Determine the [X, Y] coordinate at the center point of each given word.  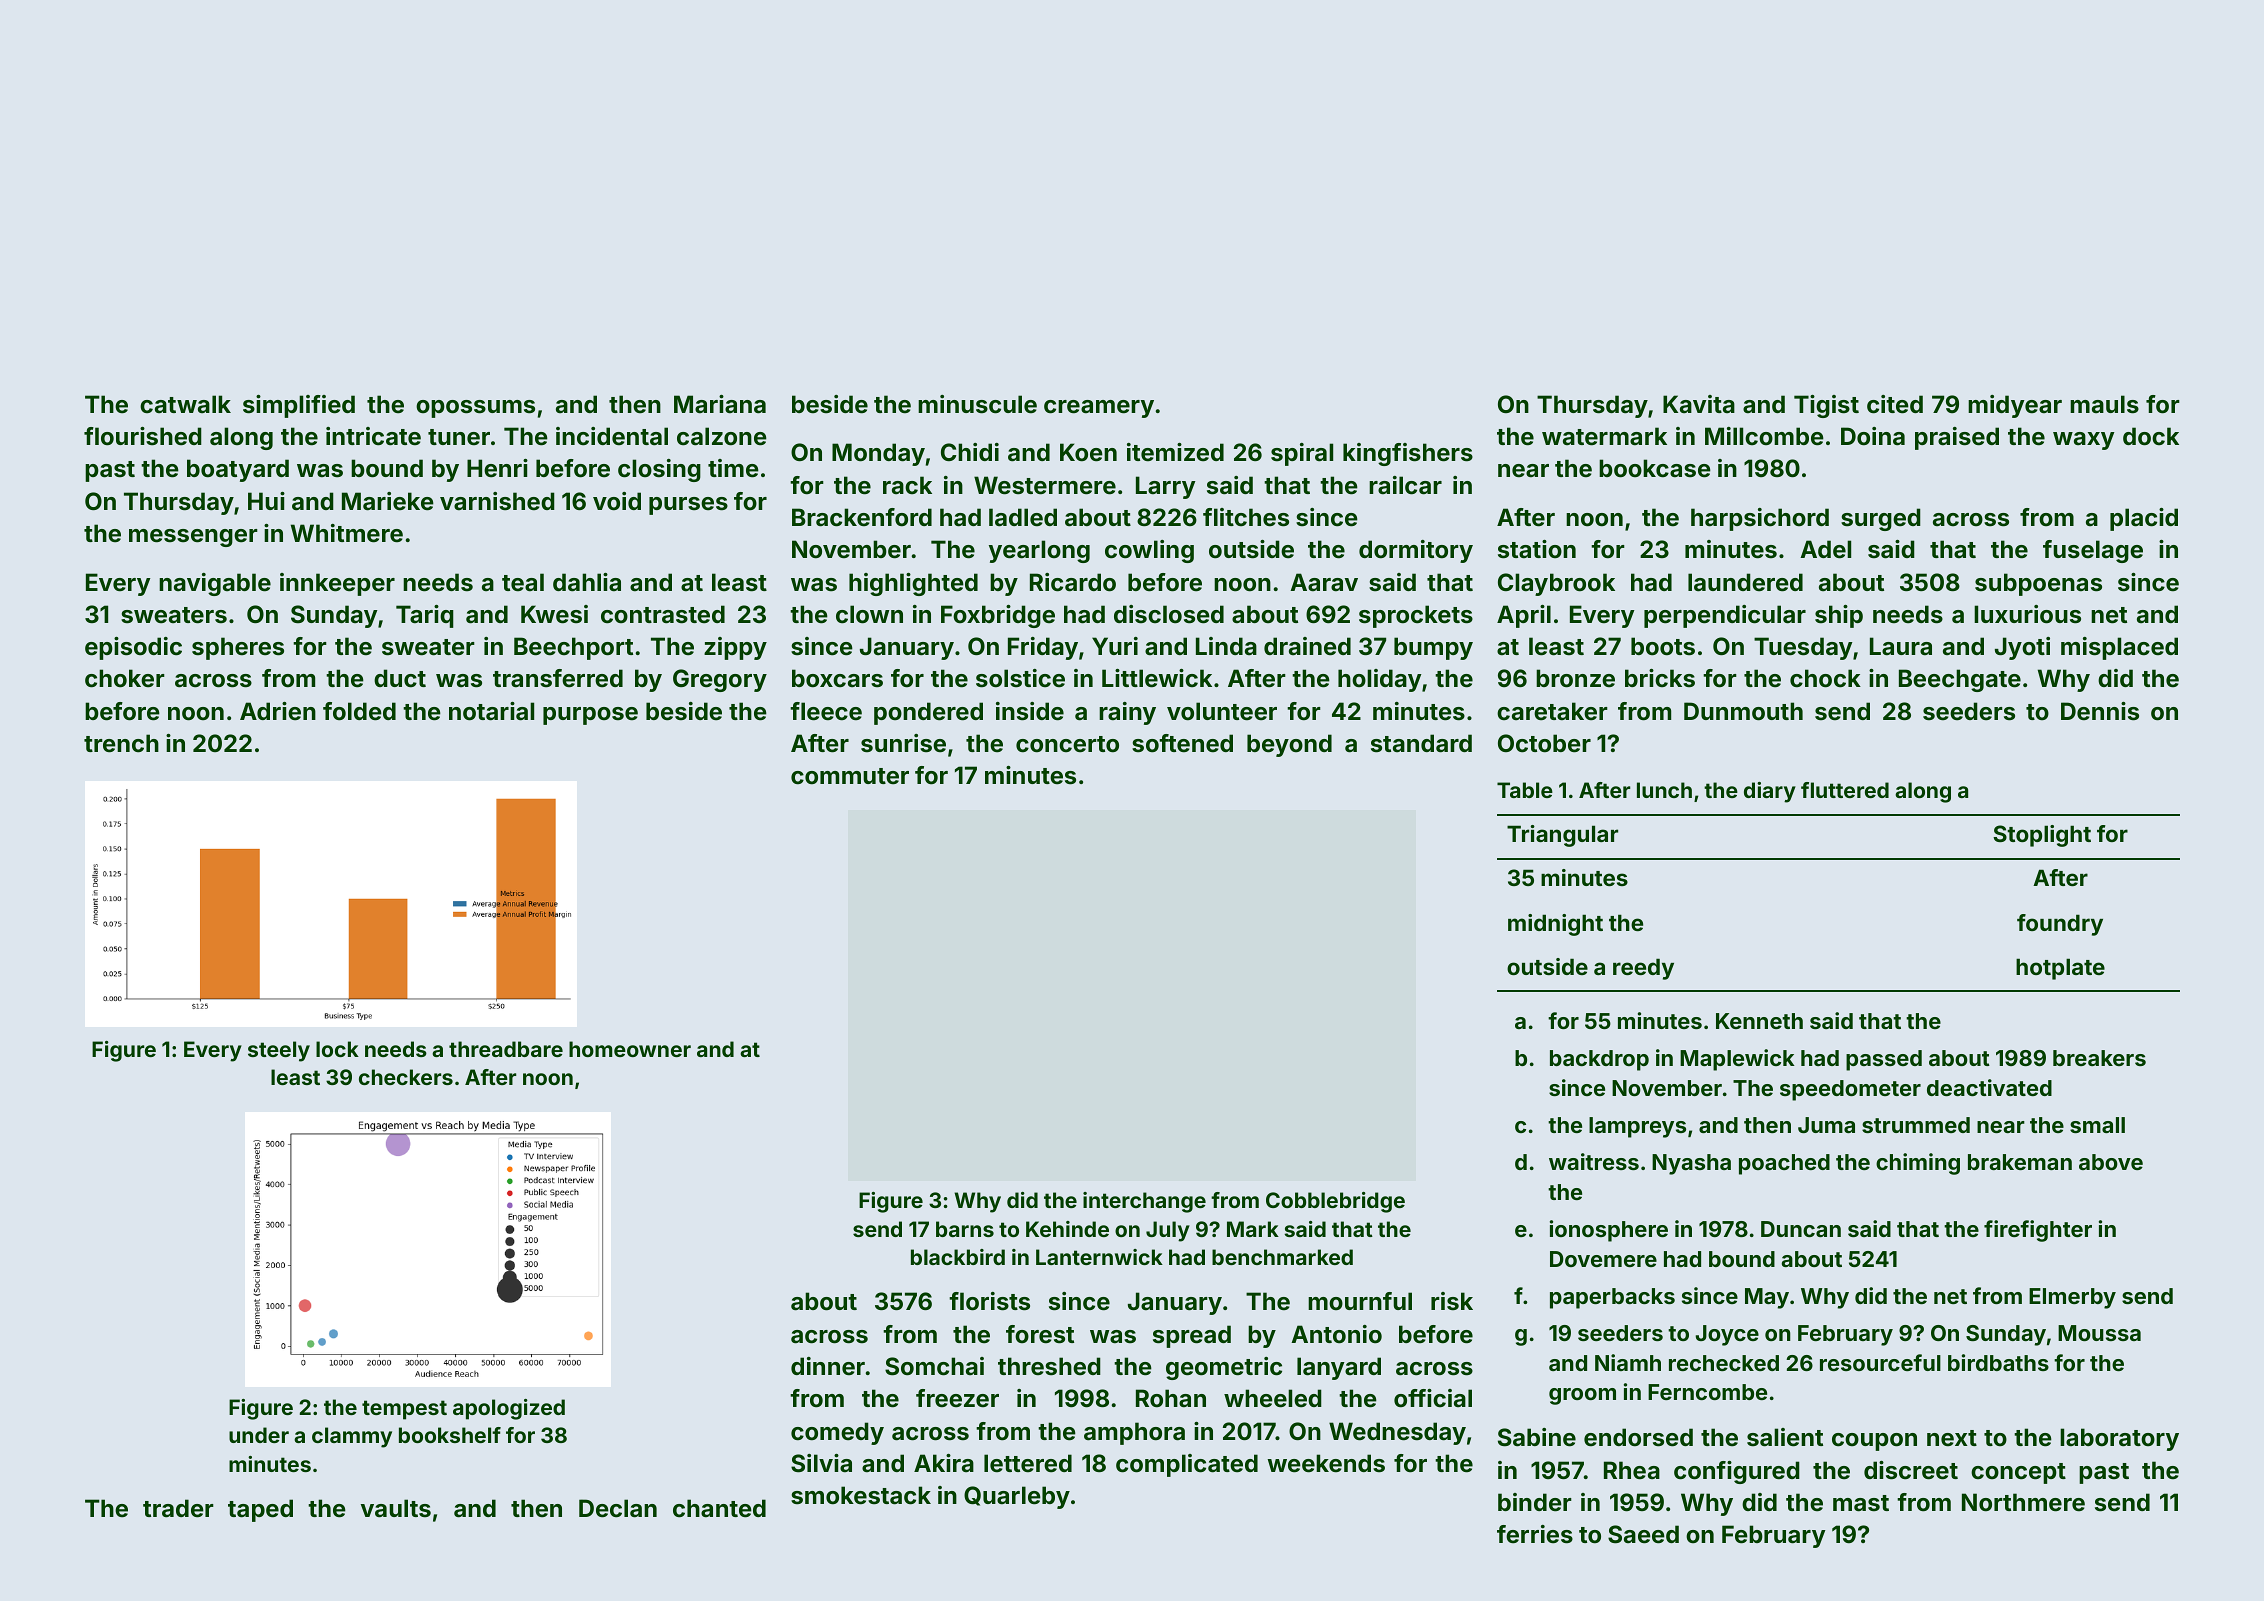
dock [2151, 436]
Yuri [1115, 646]
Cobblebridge [1335, 1202]
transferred [558, 678]
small [2097, 1125]
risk [1452, 1301]
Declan [618, 1508]
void [617, 501]
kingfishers [1408, 454]
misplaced [2119, 648]
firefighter [2038, 1231]
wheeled [1273, 1398]
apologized [509, 1409]
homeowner [630, 1049]
